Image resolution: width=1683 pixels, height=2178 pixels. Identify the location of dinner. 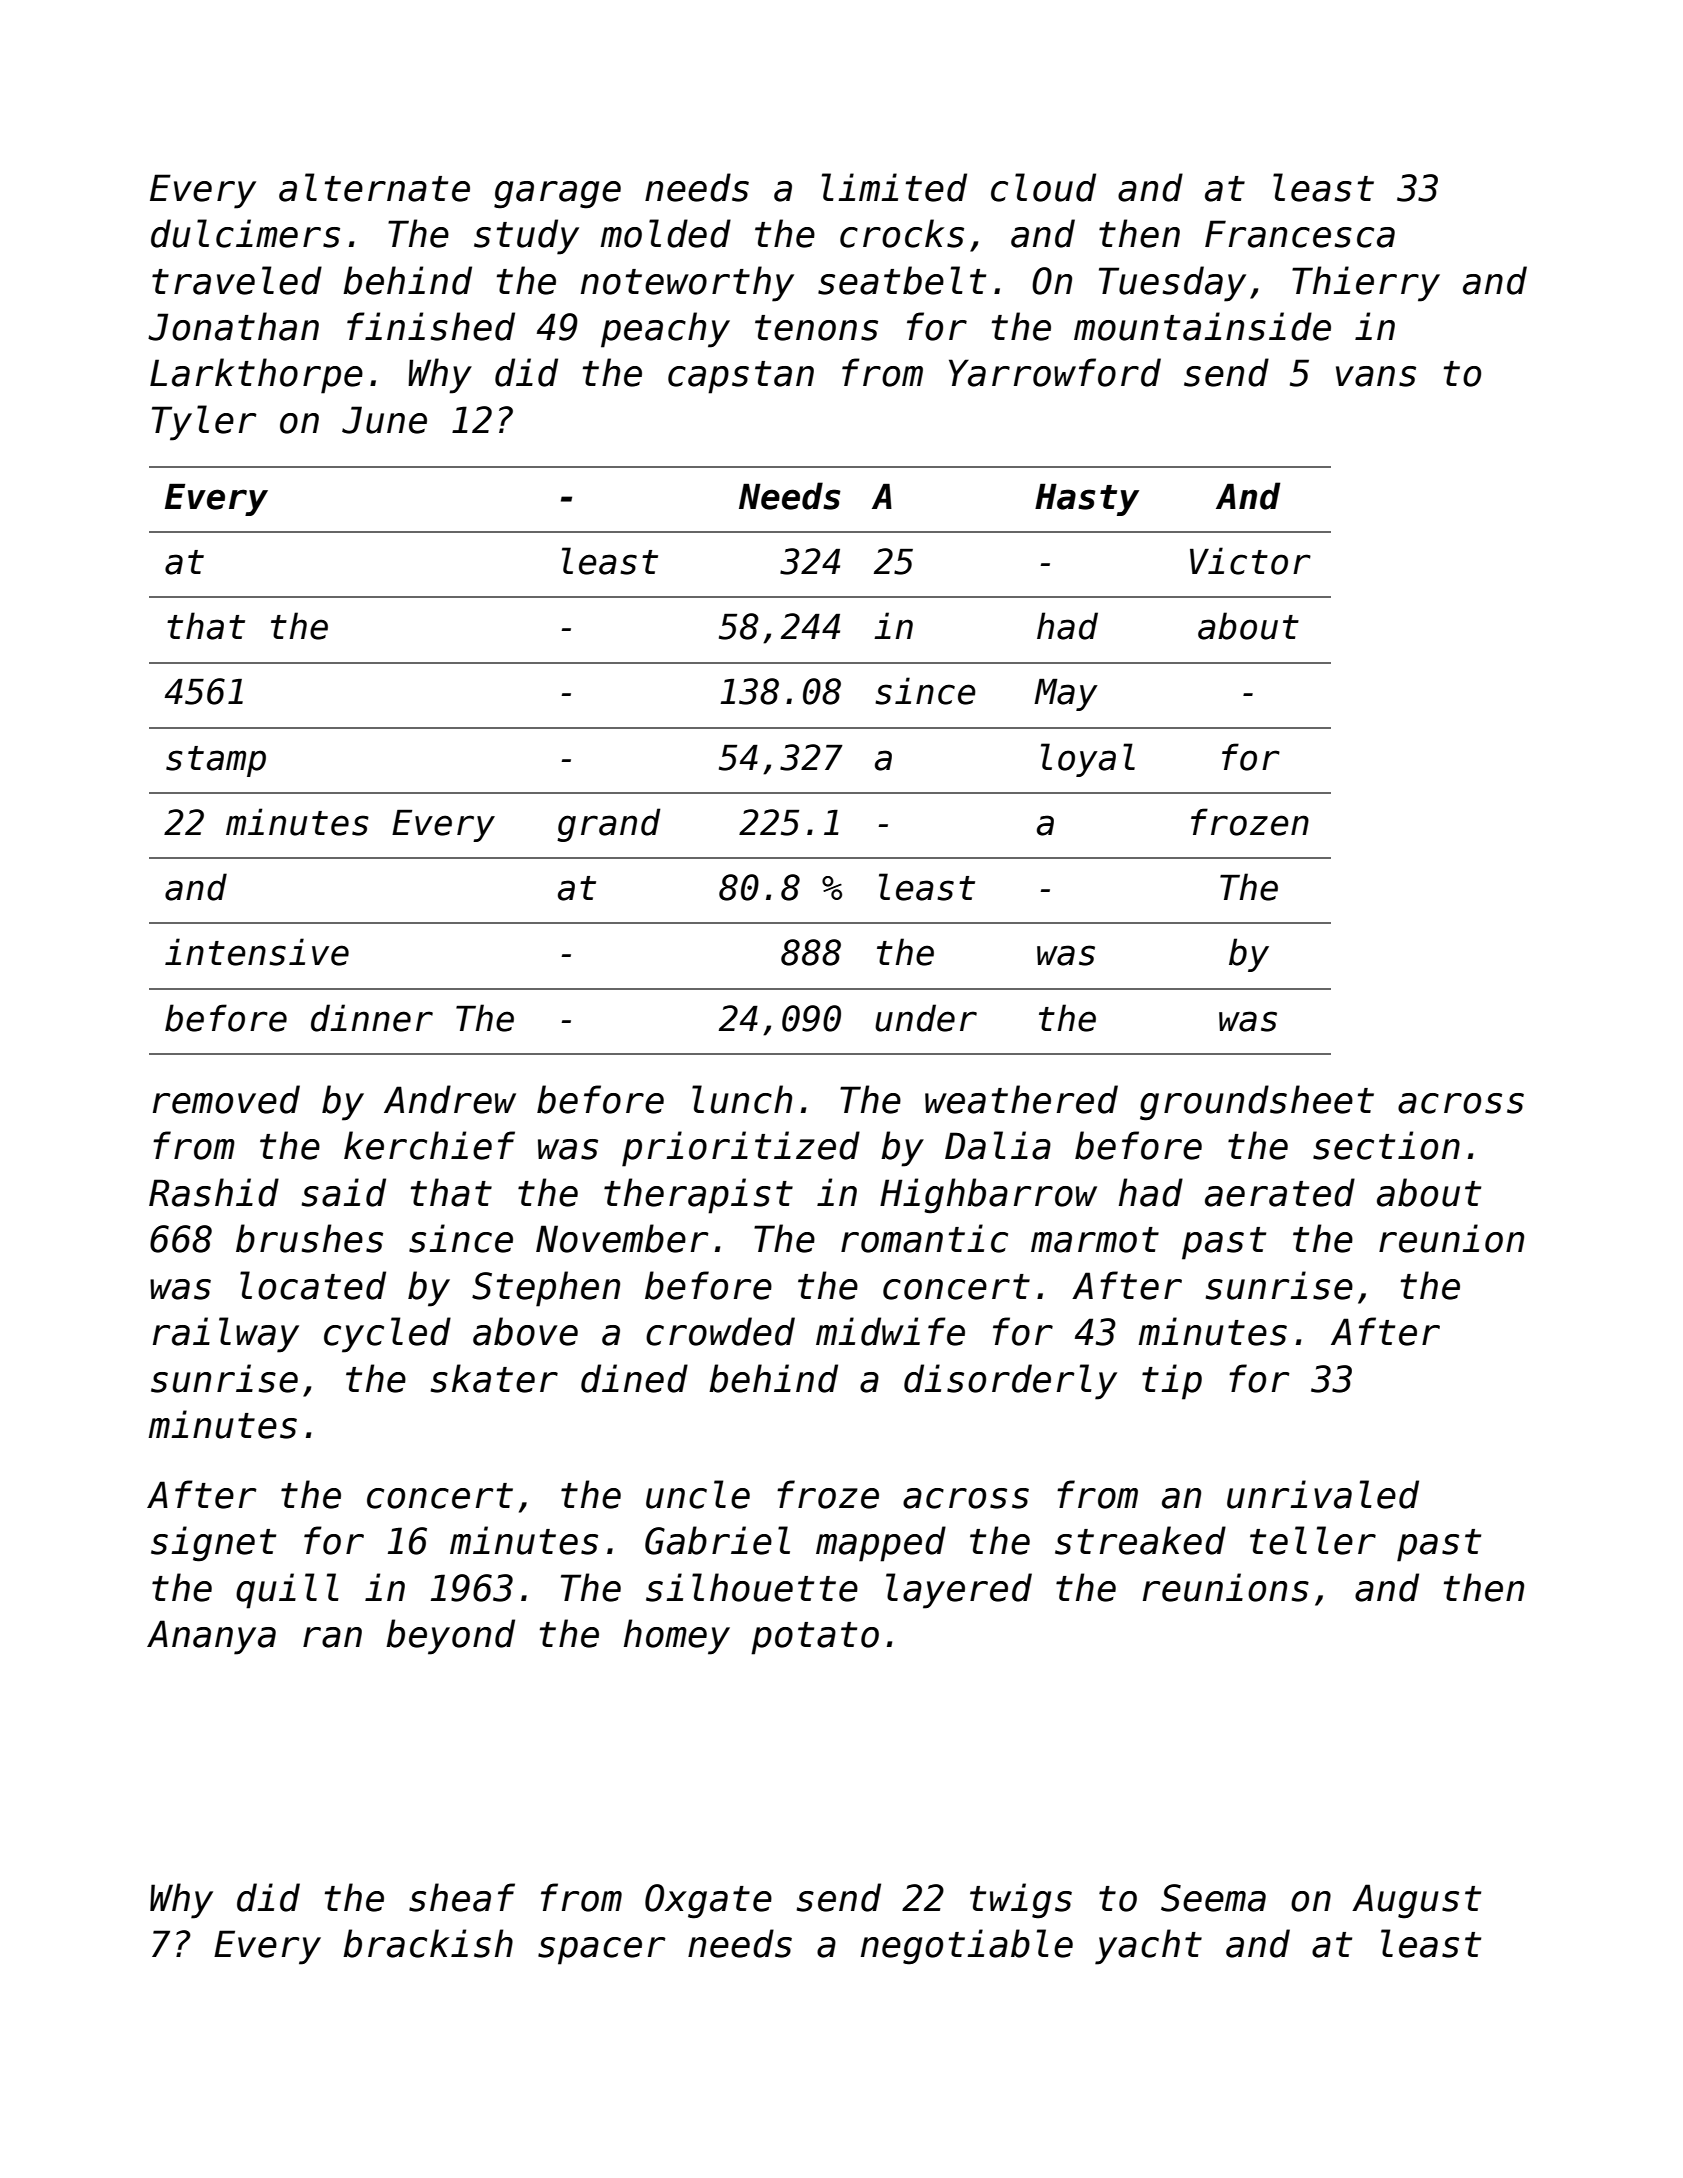
(372, 1018).
